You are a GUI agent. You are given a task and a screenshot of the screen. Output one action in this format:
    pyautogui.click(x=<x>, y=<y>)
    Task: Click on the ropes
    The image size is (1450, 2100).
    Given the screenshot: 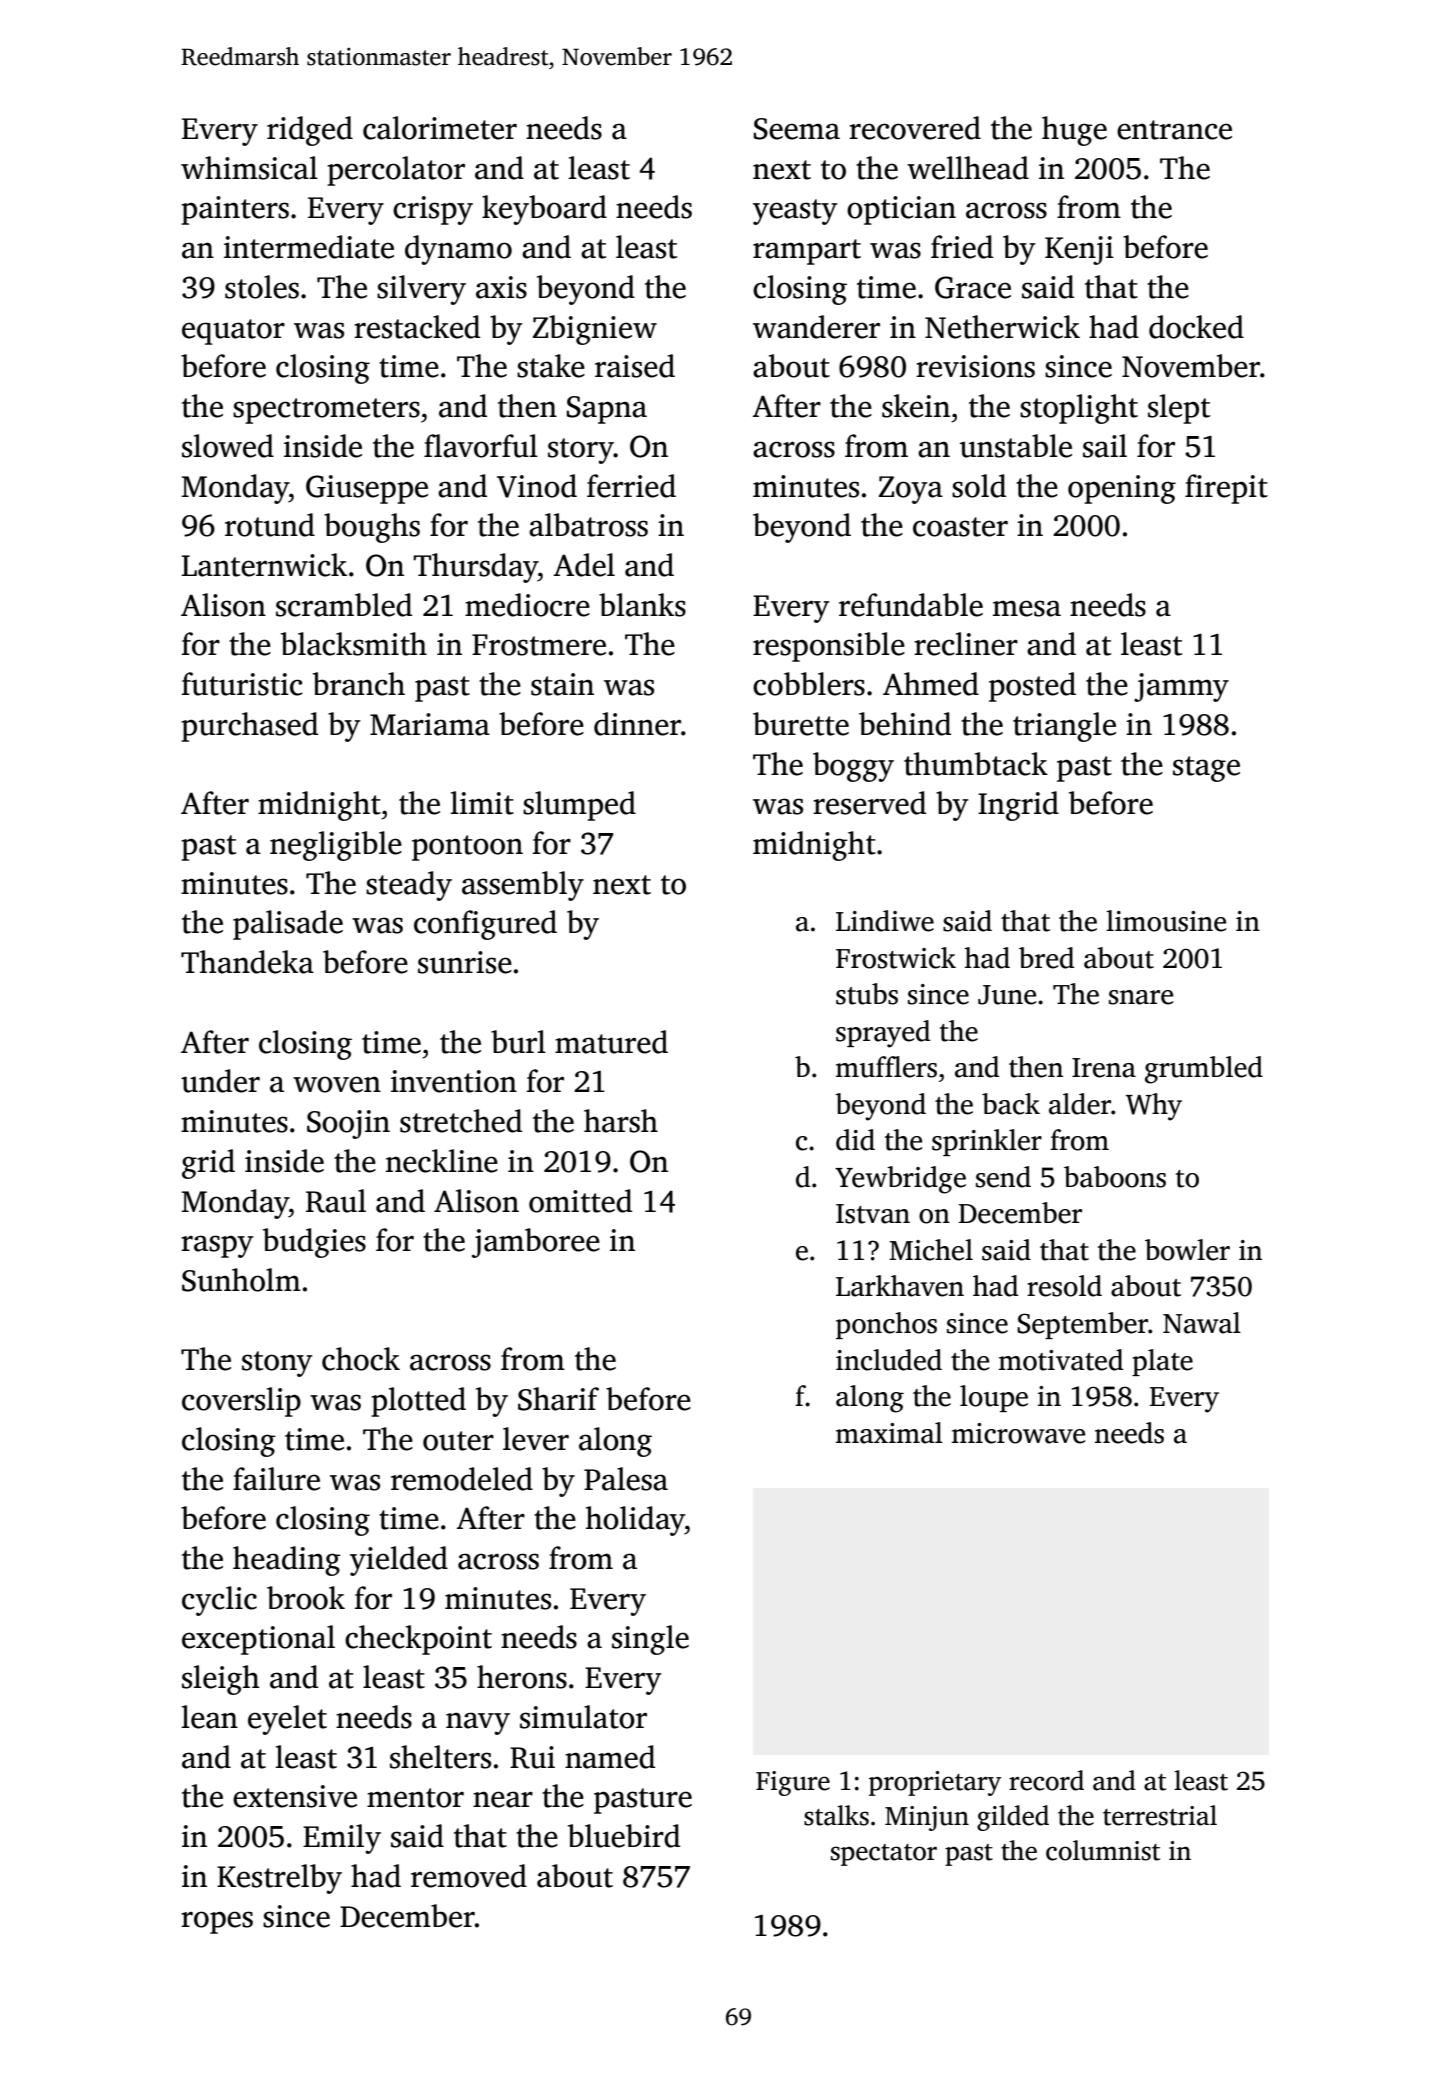 What is the action you would take?
    pyautogui.click(x=217, y=1922)
